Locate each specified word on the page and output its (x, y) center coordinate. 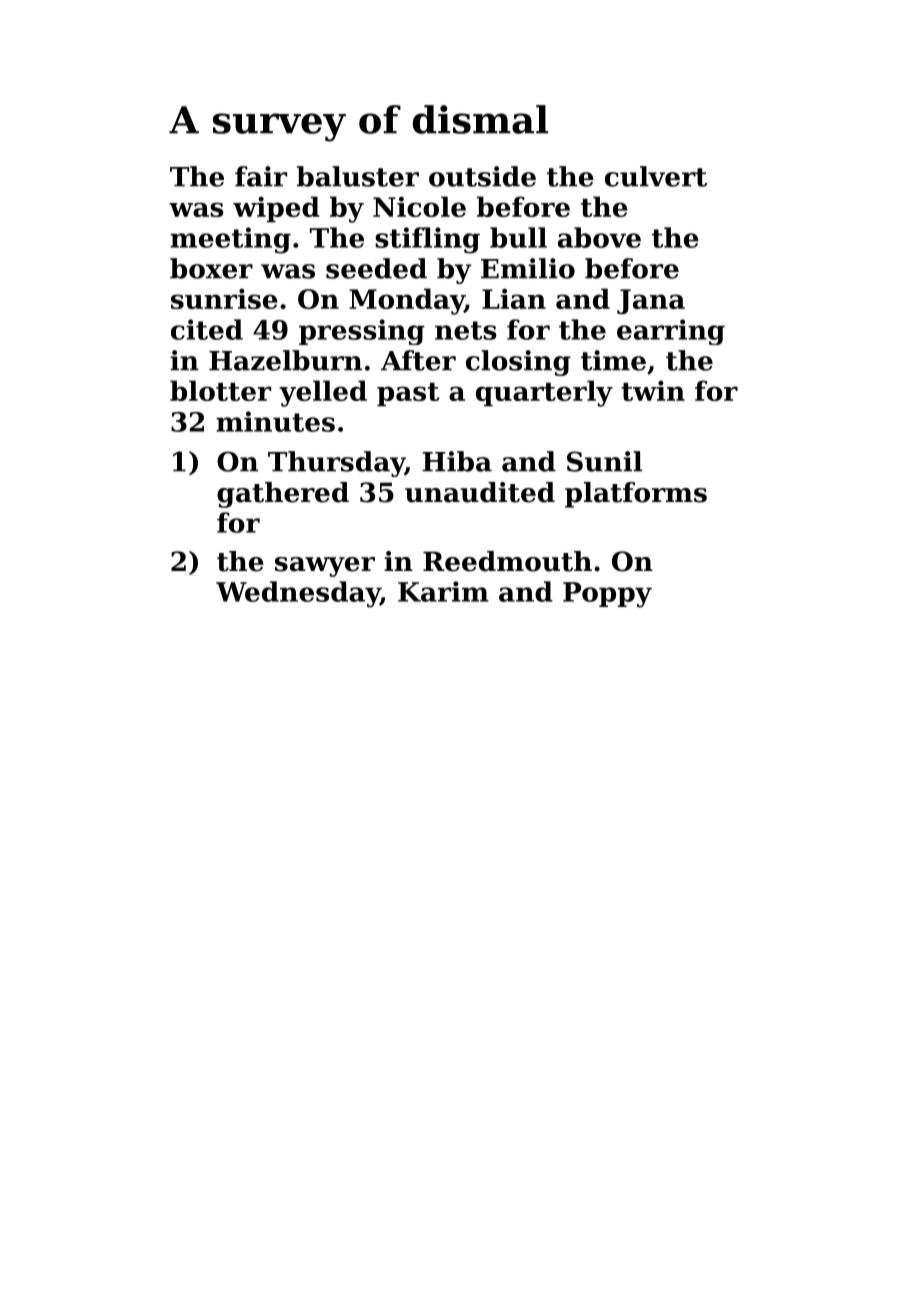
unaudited (480, 492)
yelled (323, 393)
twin (653, 391)
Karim (443, 591)
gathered (283, 495)
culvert (656, 176)
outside (482, 176)
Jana (651, 301)
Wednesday (298, 594)
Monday (407, 301)
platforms (636, 495)
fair (261, 176)
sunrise (224, 299)
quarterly (544, 393)
